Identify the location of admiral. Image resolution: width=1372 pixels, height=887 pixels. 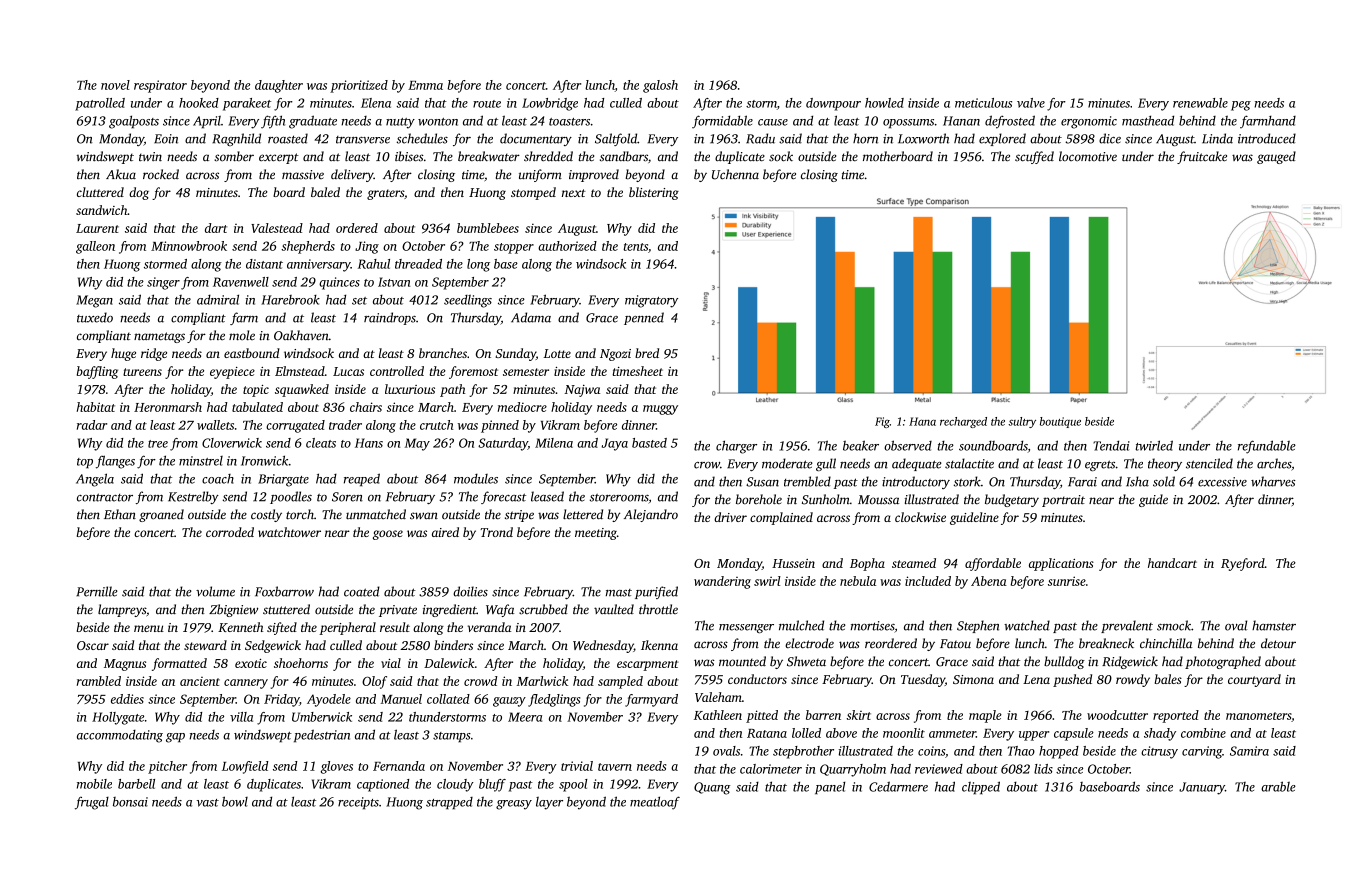
(218, 299).
